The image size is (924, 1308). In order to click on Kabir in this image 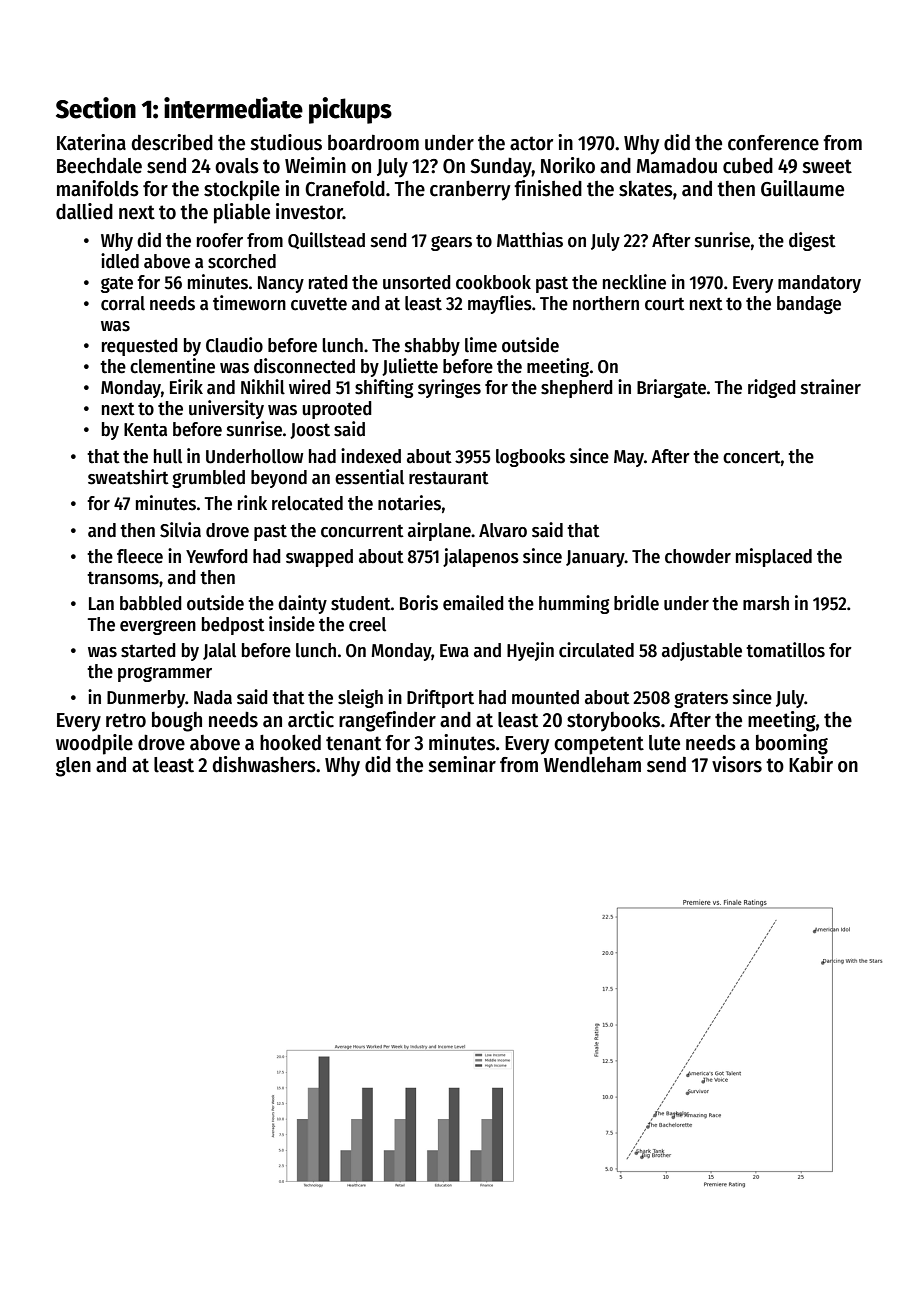, I will do `click(811, 764)`.
